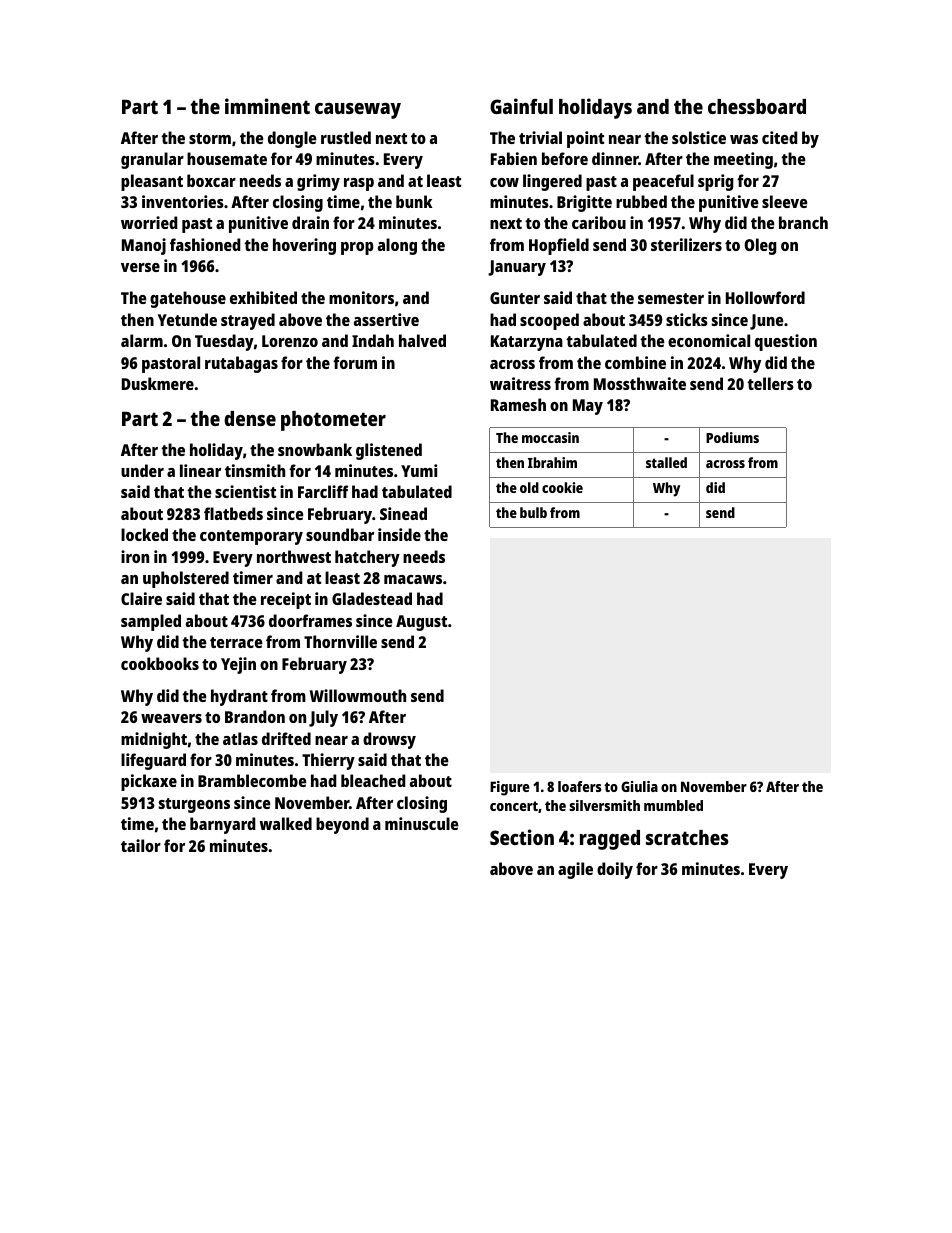 The image size is (952, 1233). I want to click on sampled, so click(151, 622).
